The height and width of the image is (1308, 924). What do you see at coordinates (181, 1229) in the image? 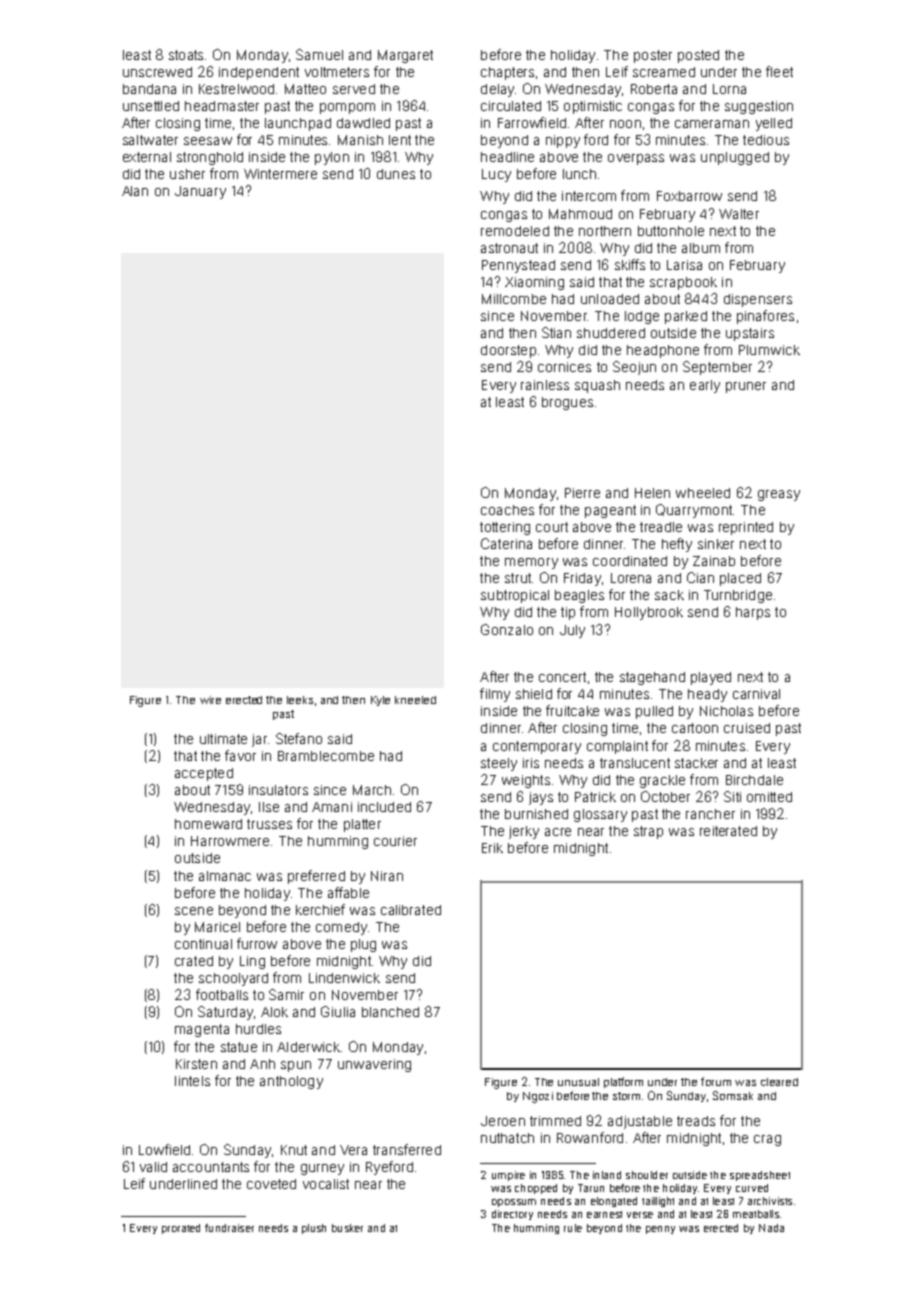
I see `prorated` at bounding box center [181, 1229].
